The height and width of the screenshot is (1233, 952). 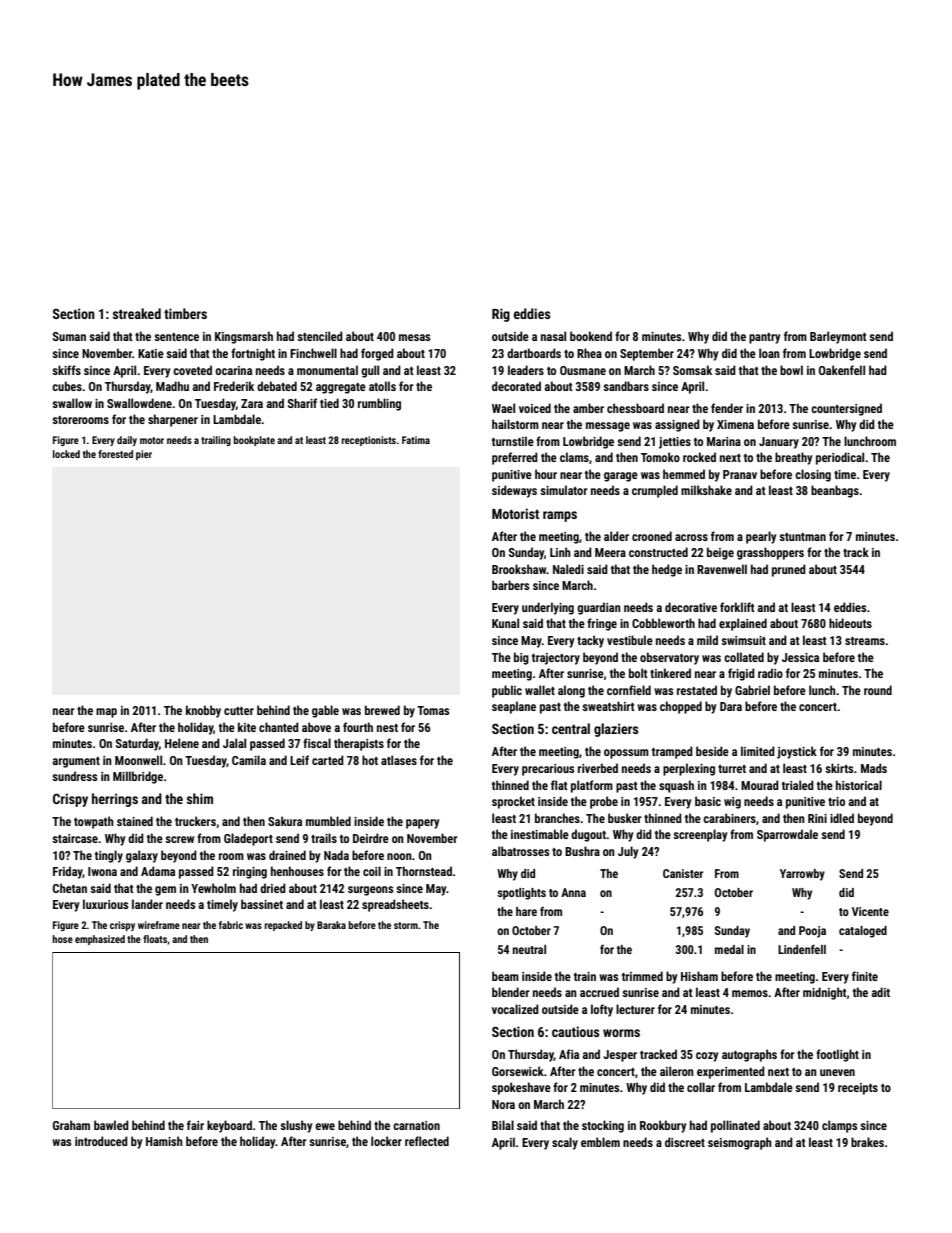 I want to click on Dara, so click(x=731, y=706).
